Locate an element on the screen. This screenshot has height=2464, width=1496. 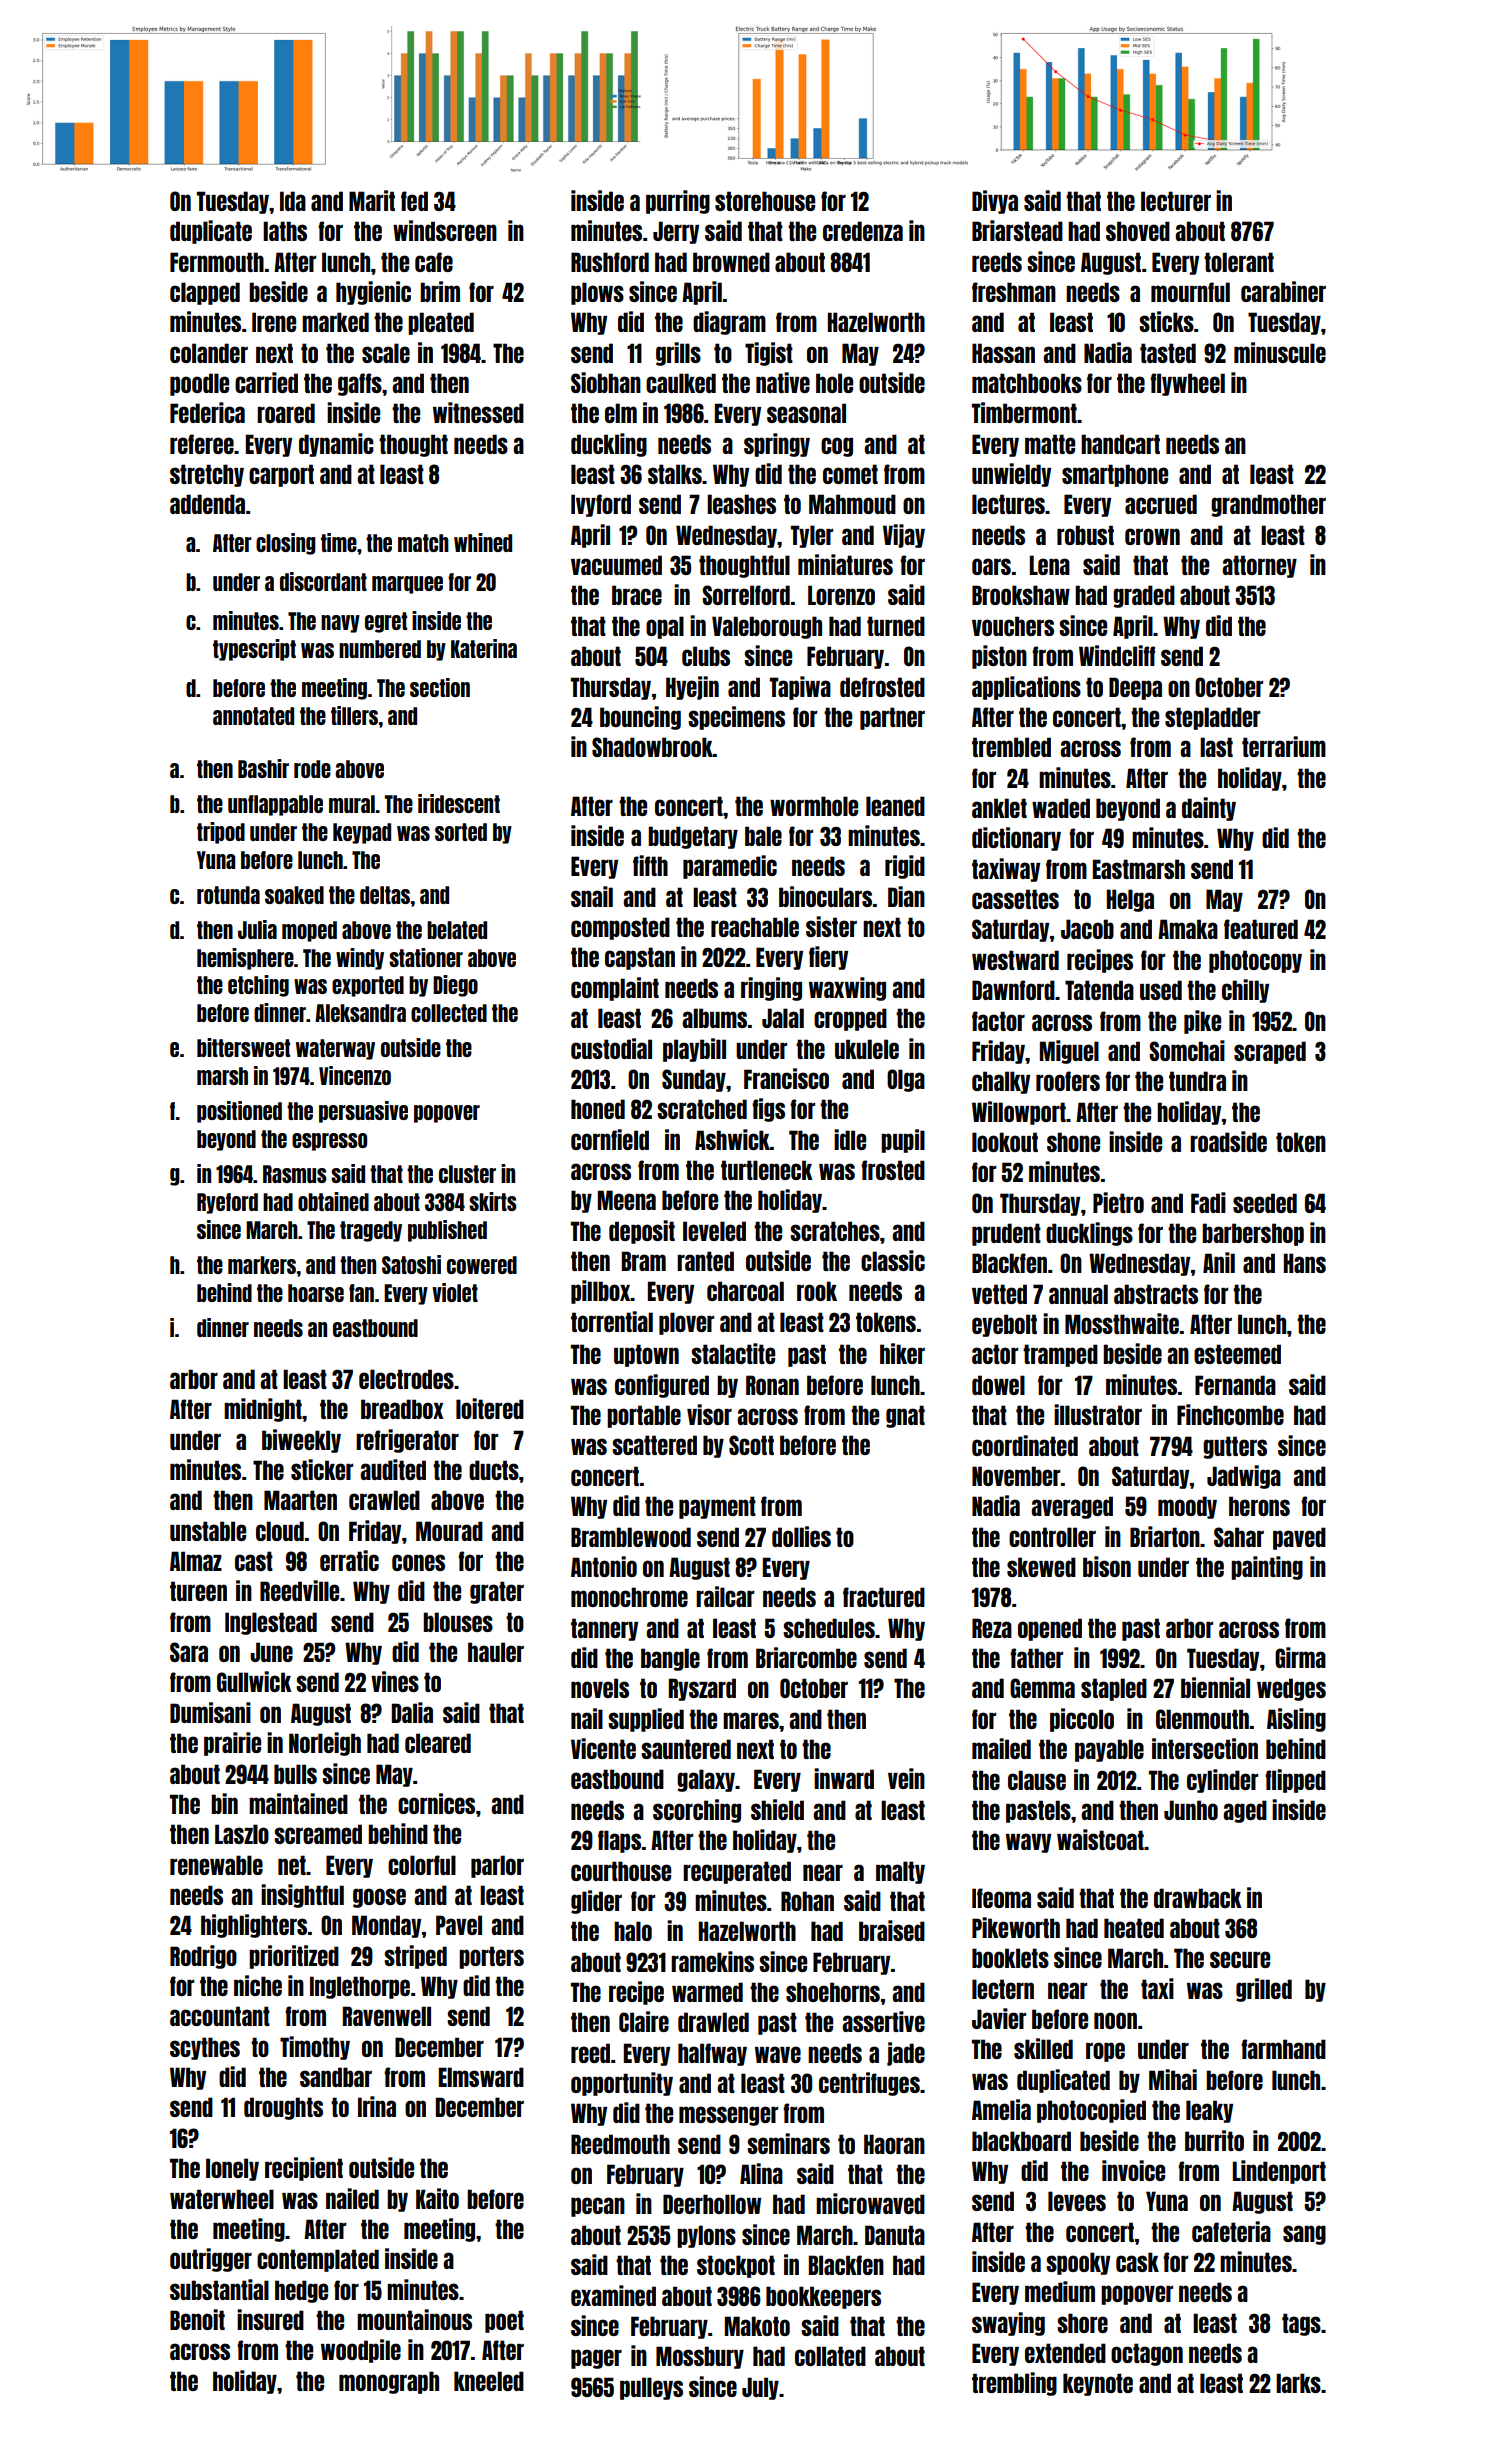
esteemed is located at coordinates (1237, 1354).
